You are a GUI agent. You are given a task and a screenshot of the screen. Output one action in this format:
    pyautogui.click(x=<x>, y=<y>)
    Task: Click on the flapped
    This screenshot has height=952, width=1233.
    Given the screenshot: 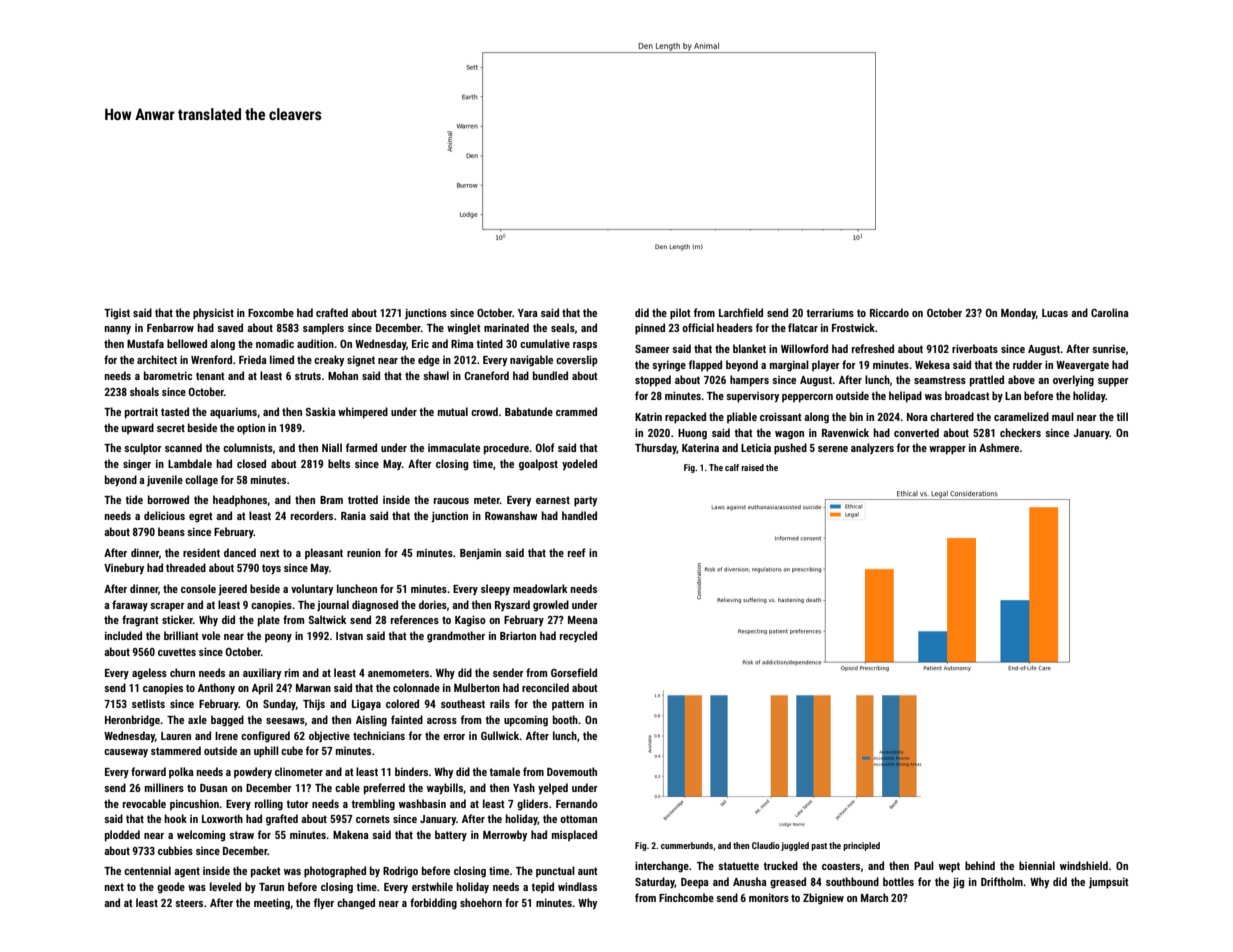 What is the action you would take?
    pyautogui.click(x=705, y=366)
